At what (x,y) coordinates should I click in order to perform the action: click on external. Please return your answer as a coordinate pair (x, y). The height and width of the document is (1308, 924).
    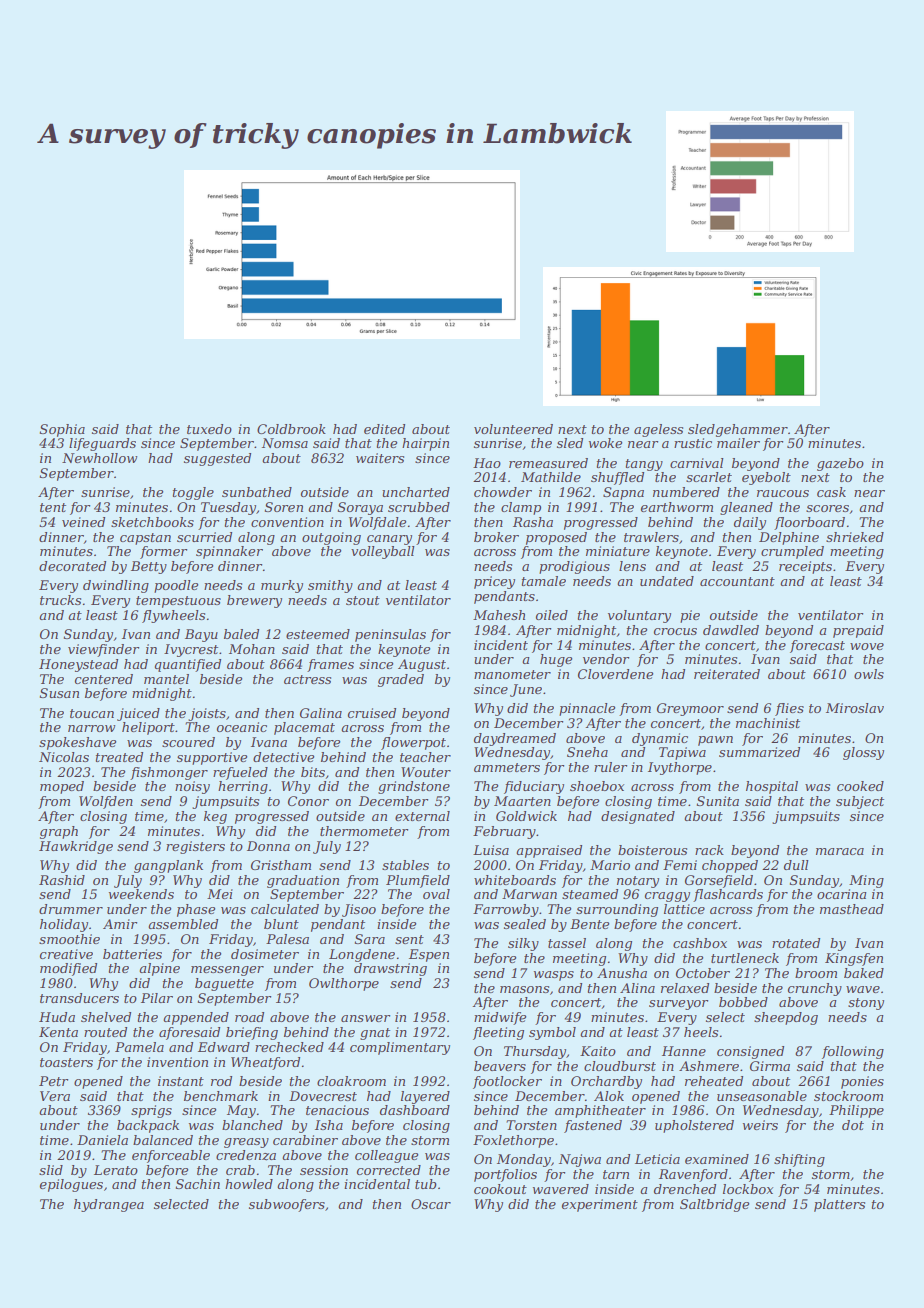
    Looking at the image, I should click on (422, 816).
